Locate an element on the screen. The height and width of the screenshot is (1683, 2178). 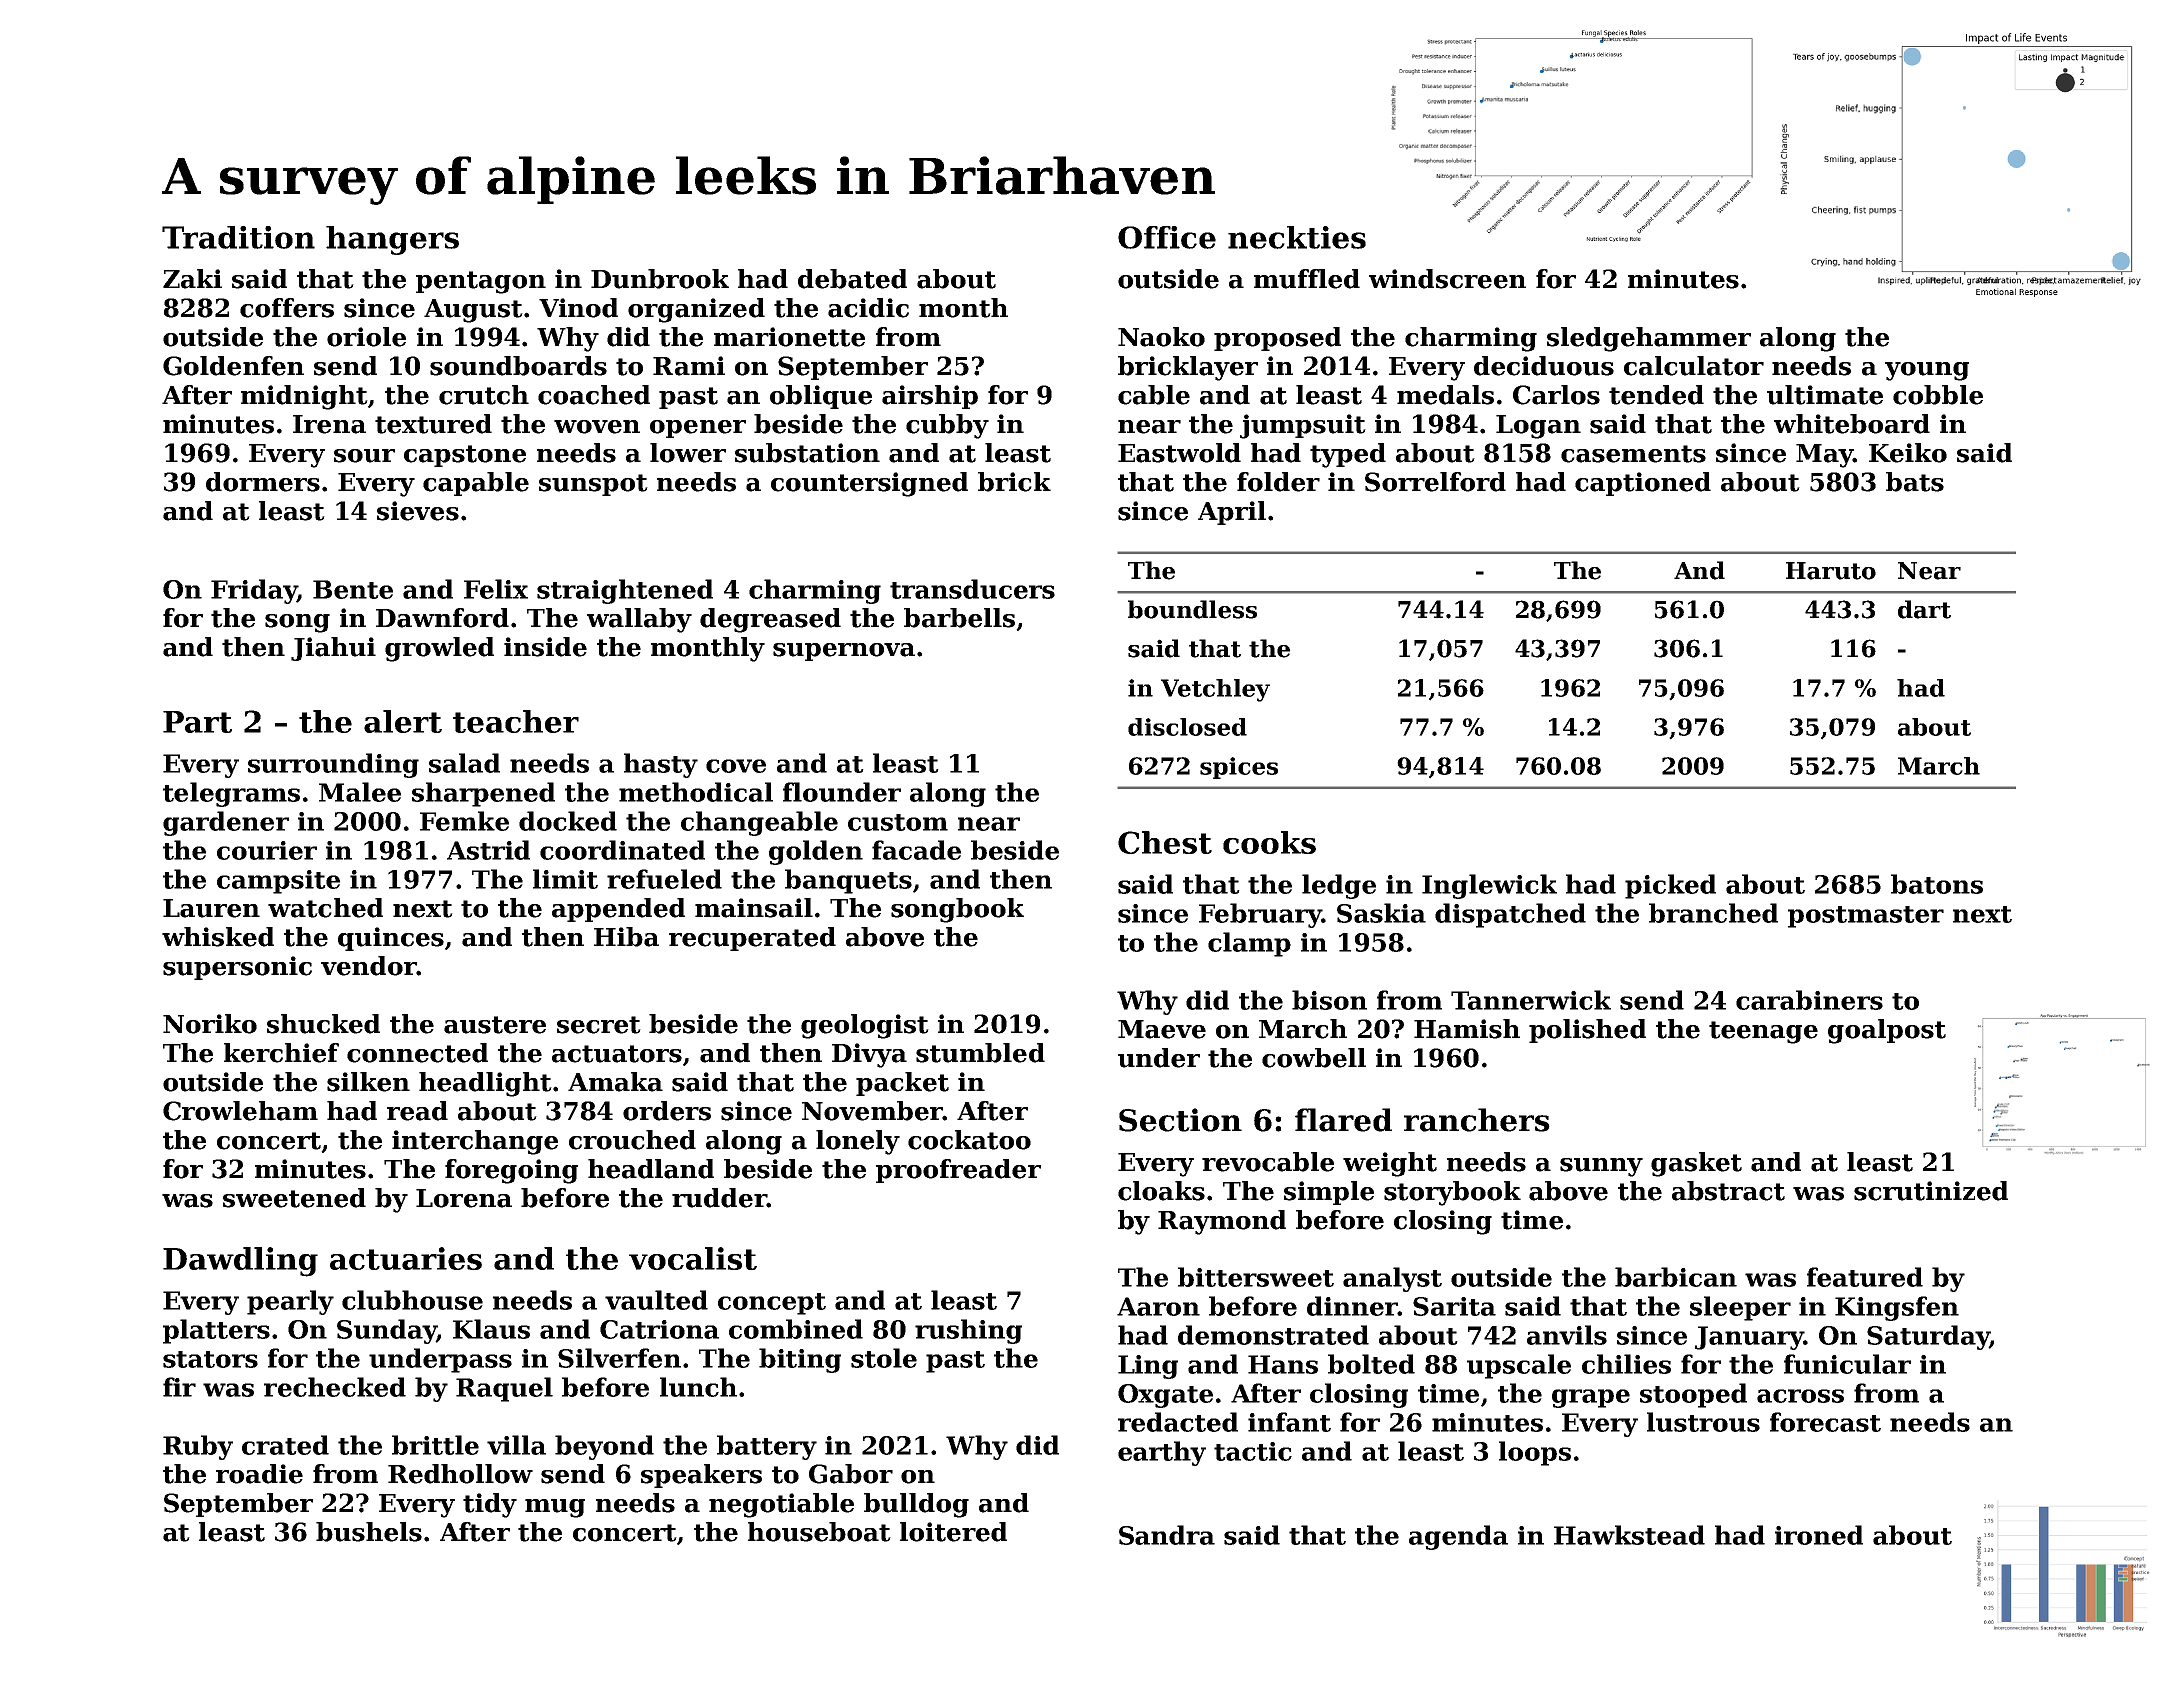
banquets is located at coordinates (848, 881).
